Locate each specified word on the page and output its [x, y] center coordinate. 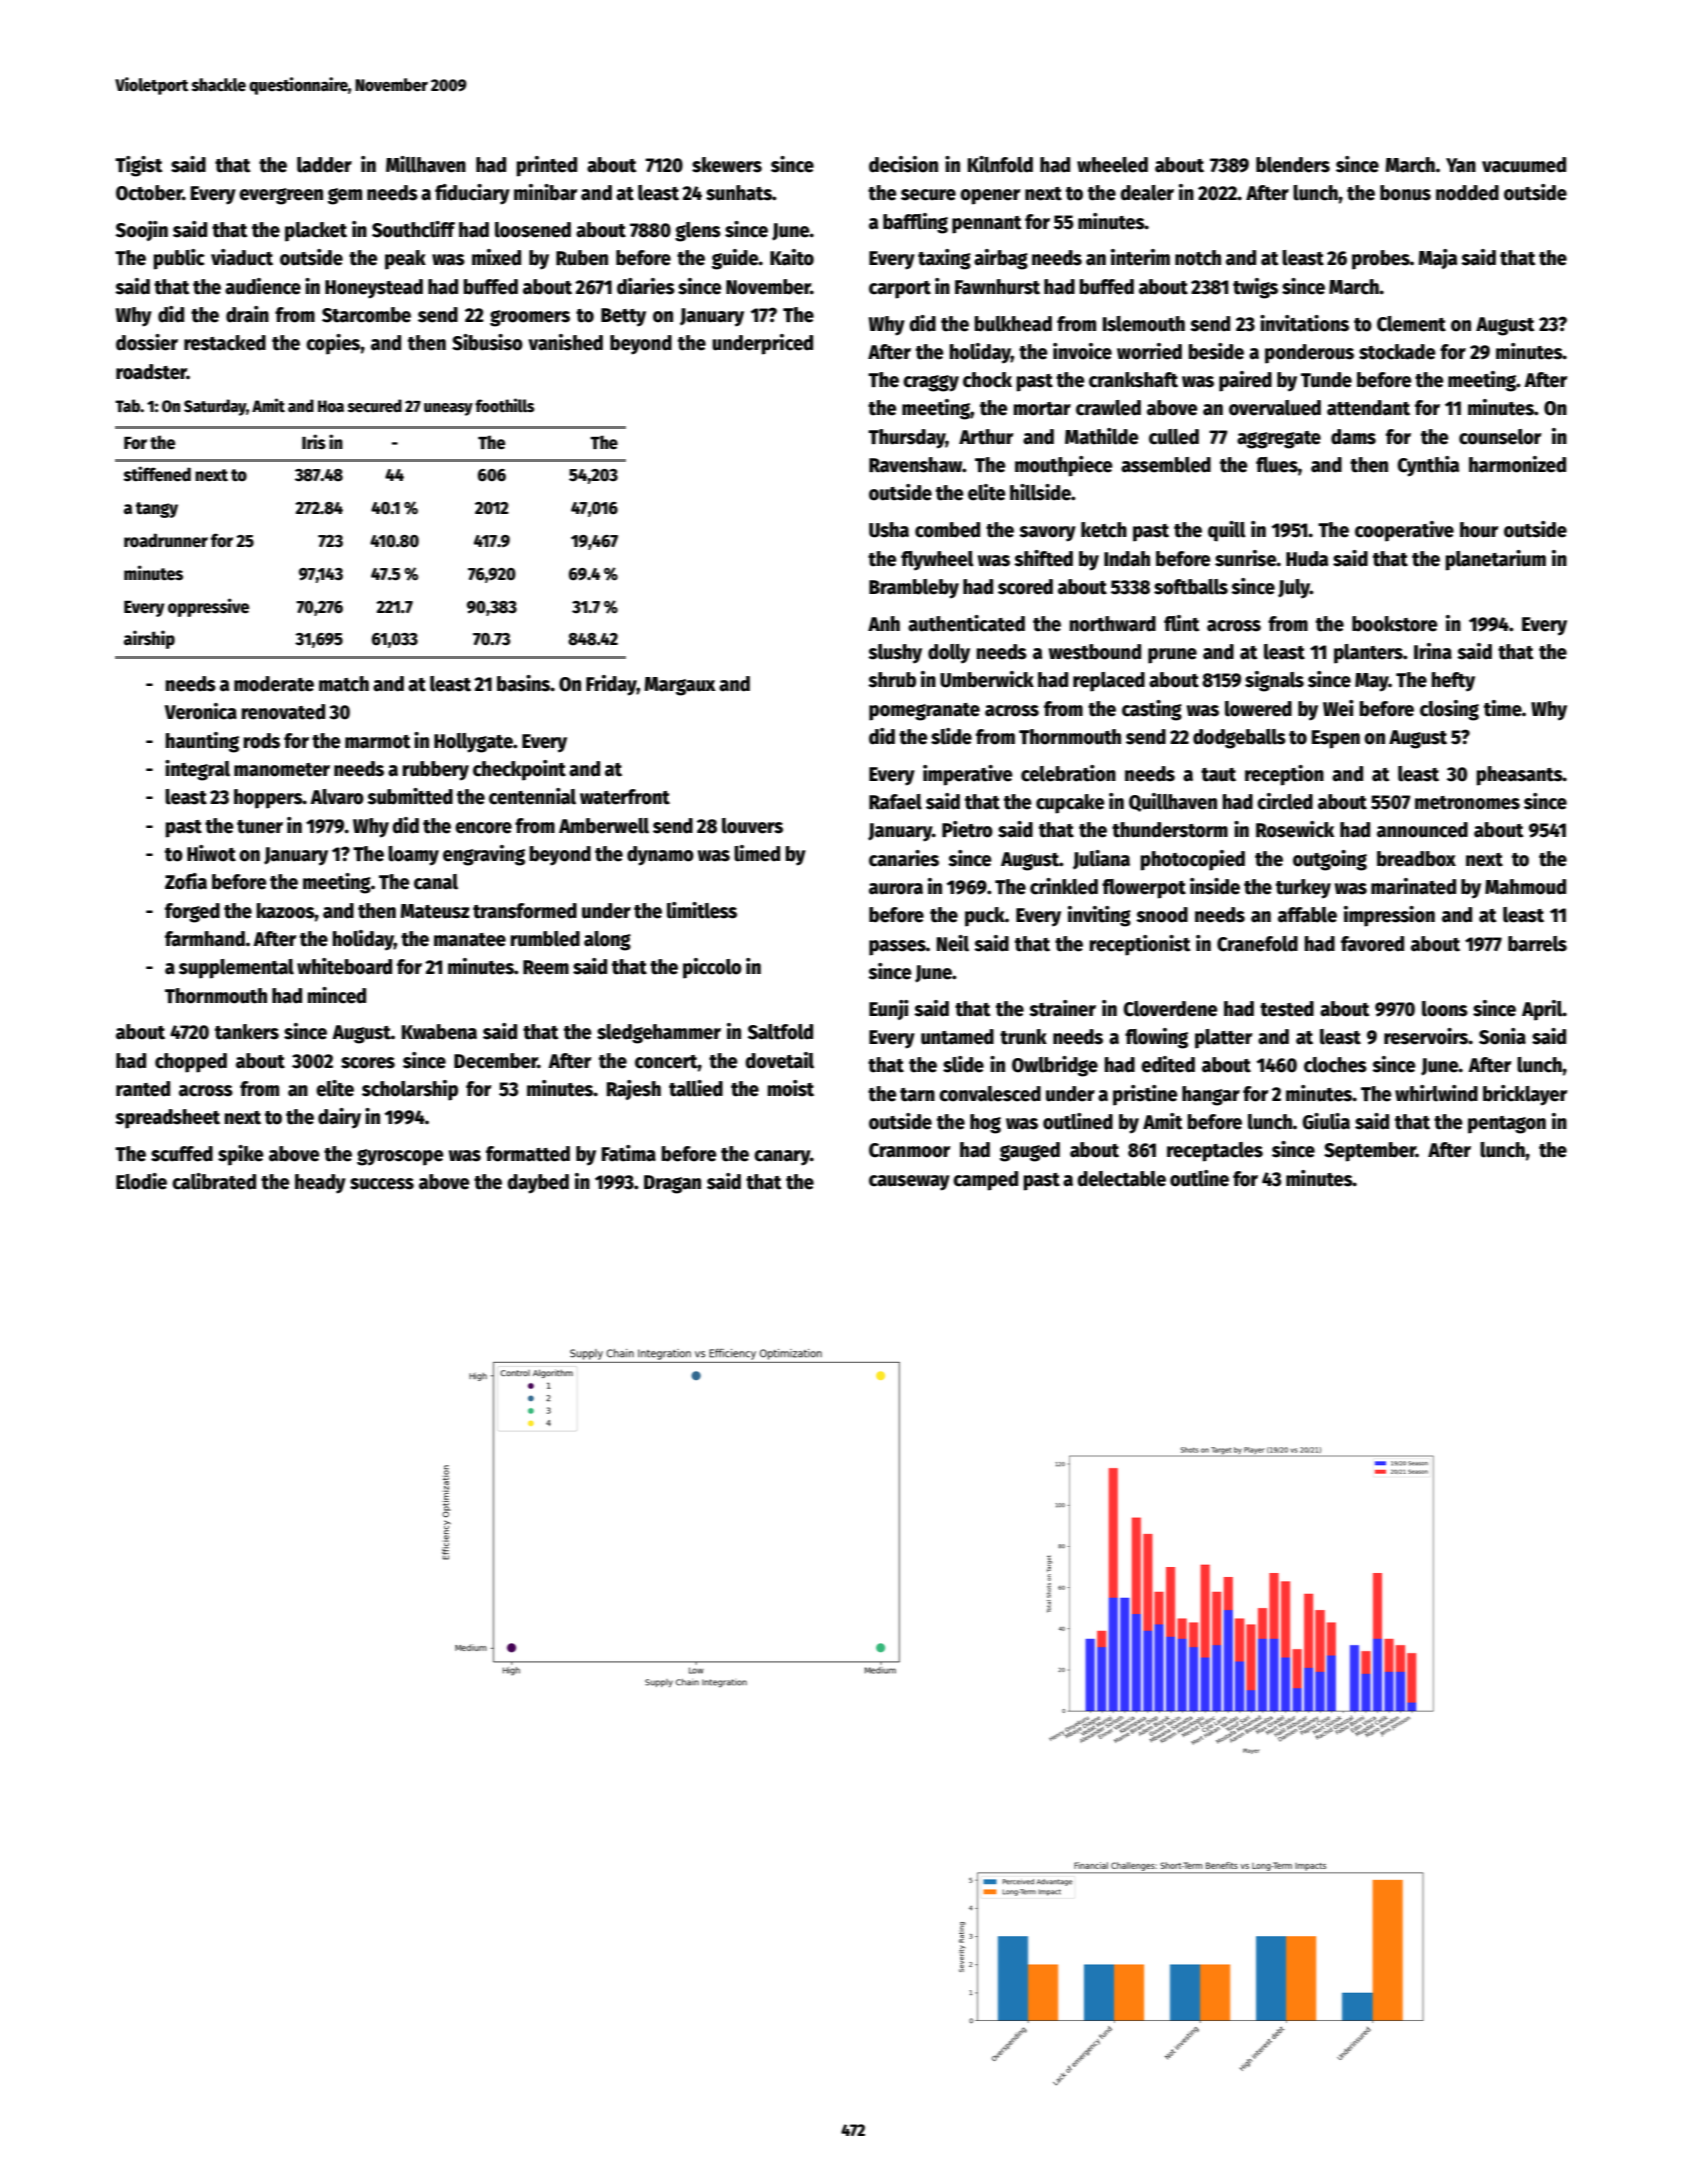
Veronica [201, 711]
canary [782, 1158]
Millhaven [426, 164]
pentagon [1507, 1125]
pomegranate [924, 712]
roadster [151, 372]
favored [1372, 944]
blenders [1293, 165]
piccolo [712, 968]
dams [1353, 437]
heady [320, 1184]
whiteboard [344, 966]
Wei [1338, 708]
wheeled [1112, 165]
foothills [504, 405]
